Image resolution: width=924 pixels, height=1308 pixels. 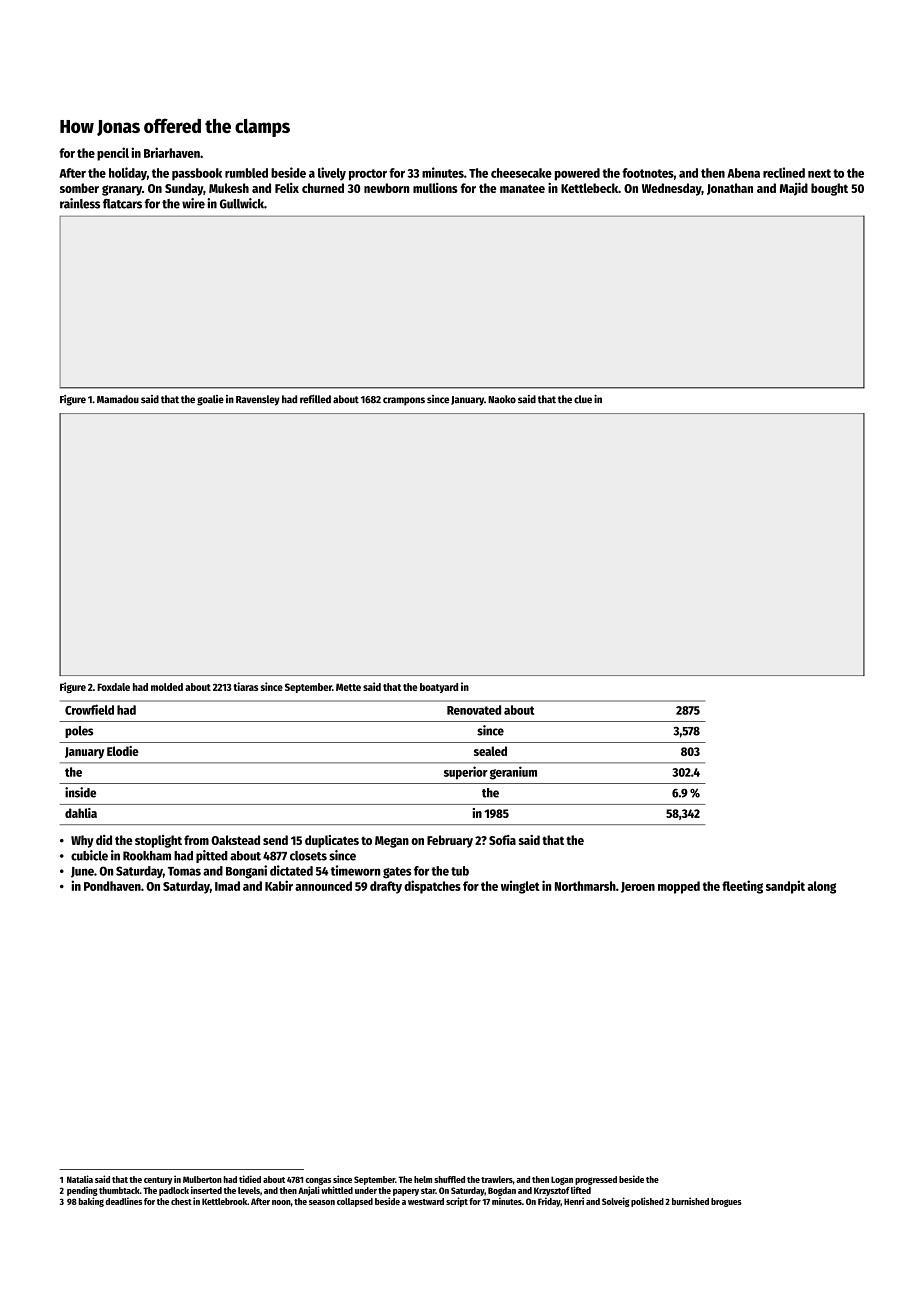 I want to click on Mamadou, so click(x=118, y=399).
